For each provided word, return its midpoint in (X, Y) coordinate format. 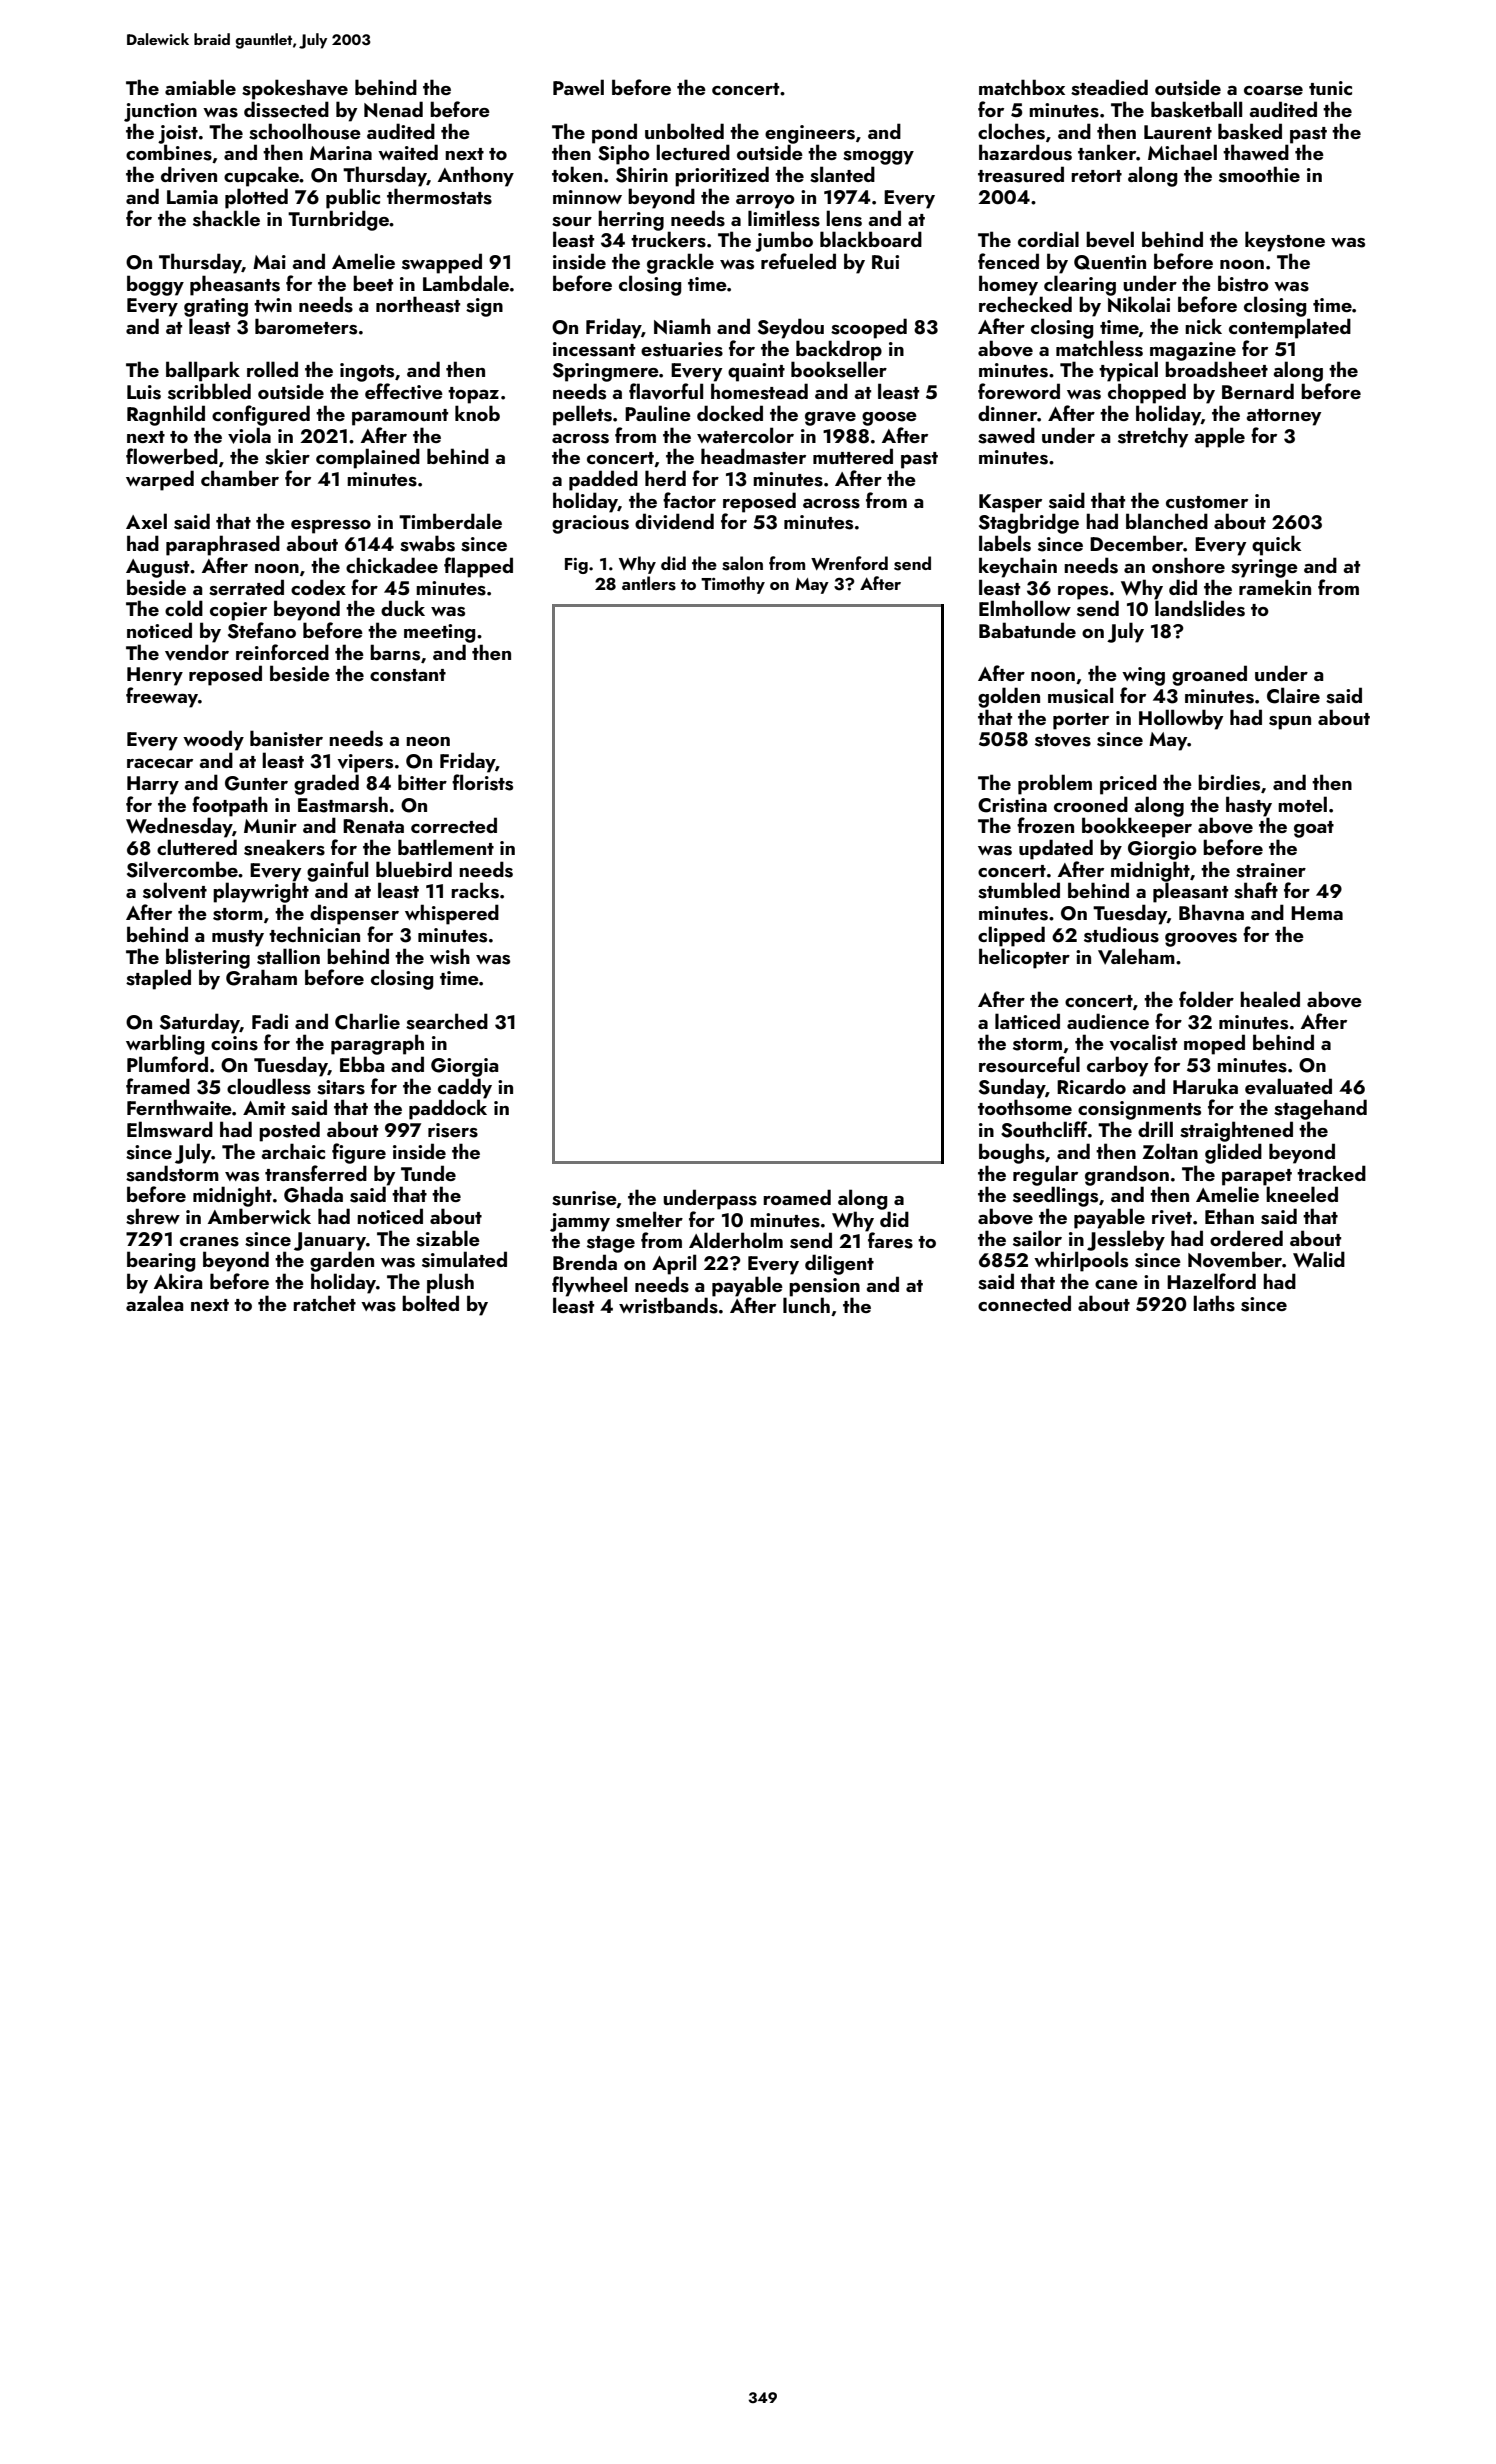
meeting (439, 633)
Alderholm (736, 1240)
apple (1219, 437)
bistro (1243, 283)
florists (482, 782)
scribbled (209, 391)
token (577, 174)
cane (1116, 1284)
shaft (1256, 890)
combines (169, 152)
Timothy (733, 585)
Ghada (313, 1194)
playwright (261, 892)
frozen (1045, 825)
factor (689, 500)
